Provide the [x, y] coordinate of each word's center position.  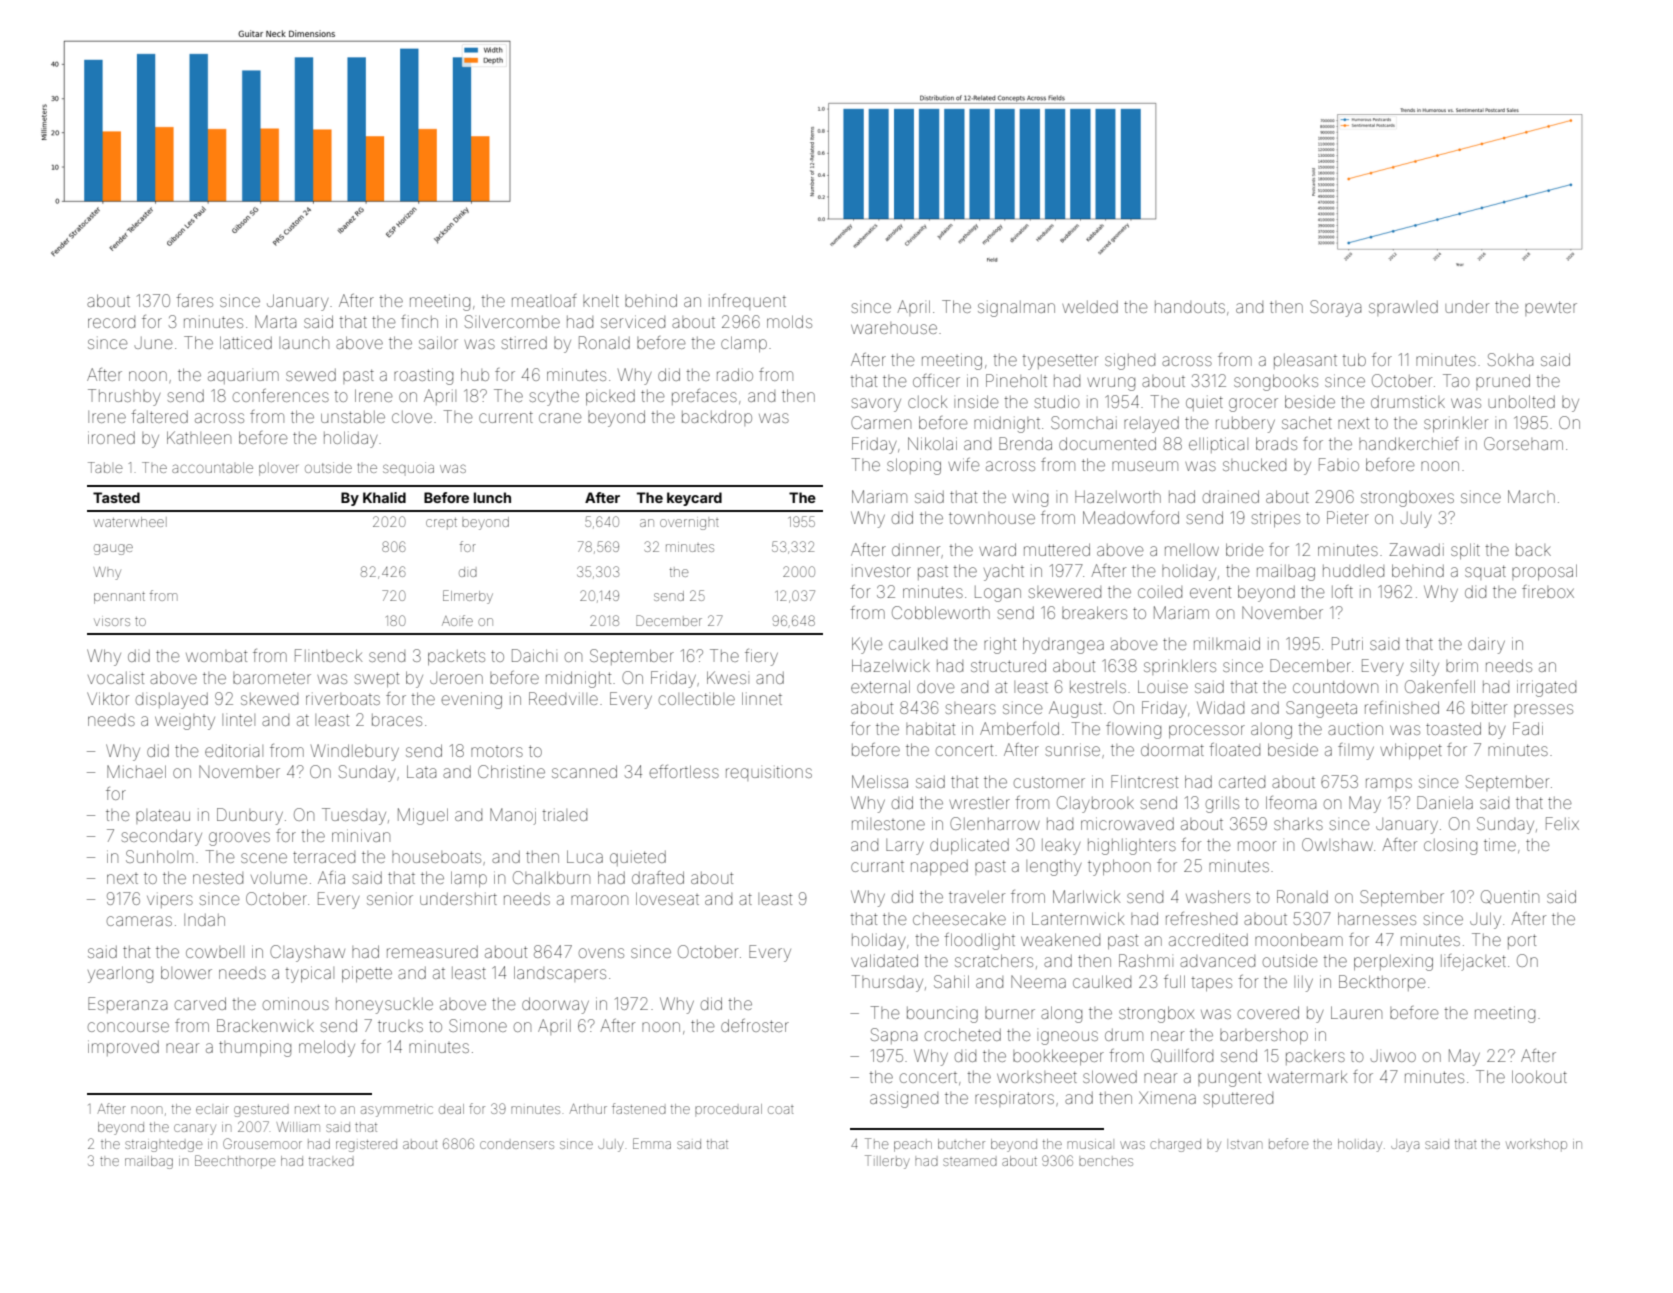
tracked [331, 1161]
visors [112, 622]
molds [789, 321]
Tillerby [887, 1162]
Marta [275, 321]
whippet [1411, 751]
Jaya [1405, 1145]
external [880, 686]
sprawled [1403, 308]
